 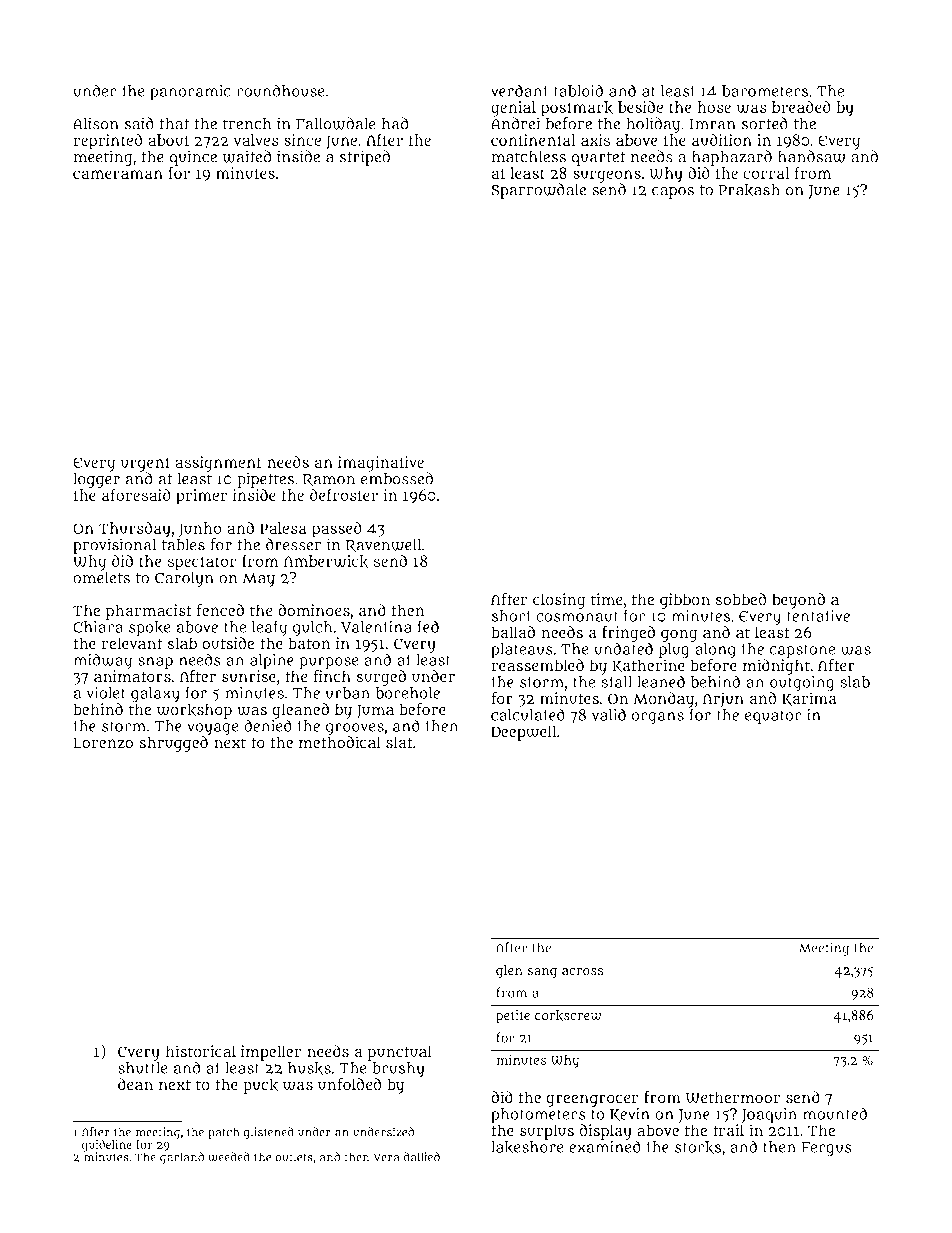 What do you see at coordinates (722, 140) in the screenshot?
I see `audition` at bounding box center [722, 140].
